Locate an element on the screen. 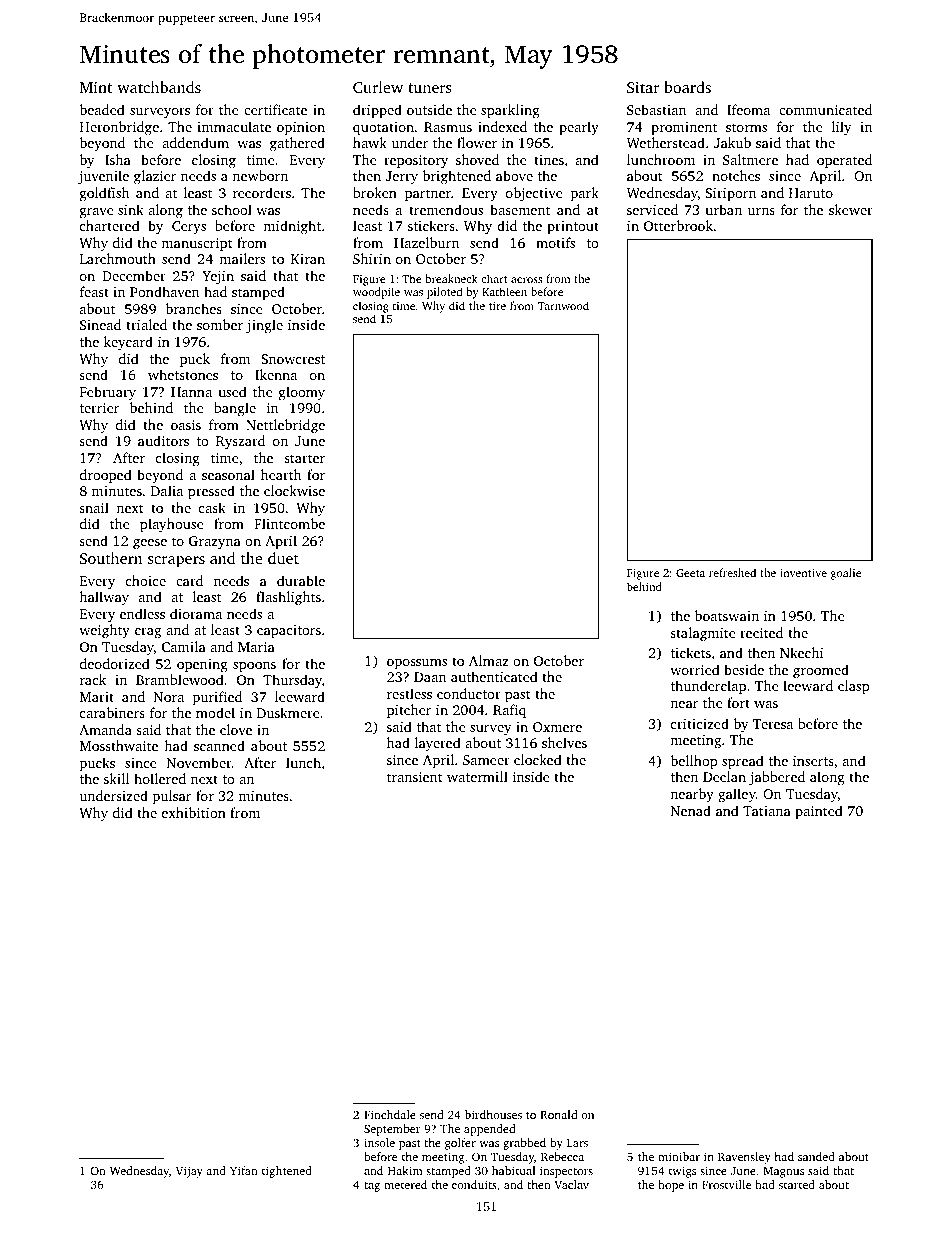  tire is located at coordinates (497, 306).
